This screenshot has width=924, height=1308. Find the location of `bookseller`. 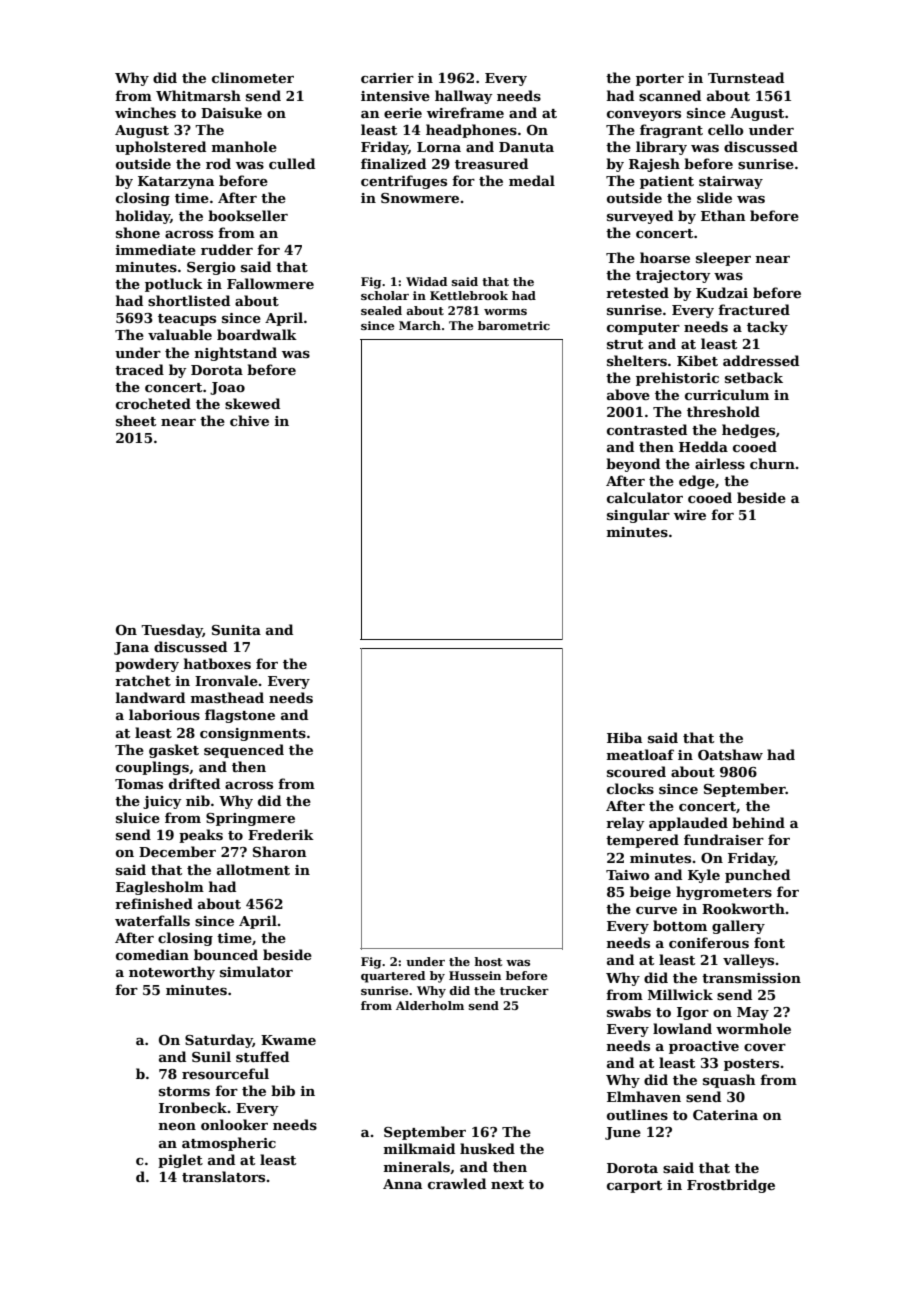

bookseller is located at coordinates (248, 215).
